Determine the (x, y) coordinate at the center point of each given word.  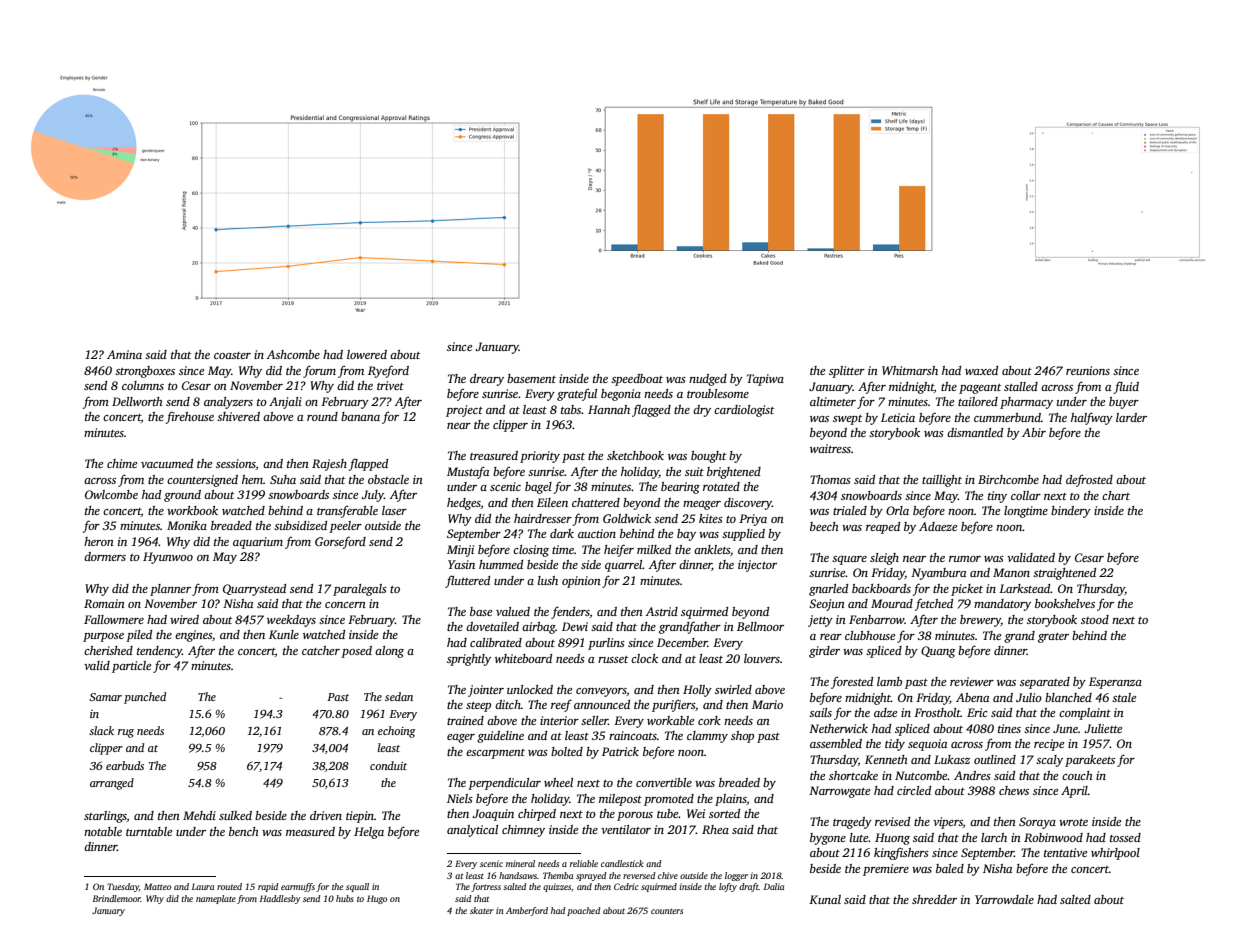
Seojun (827, 605)
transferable (347, 512)
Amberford (527, 911)
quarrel (624, 566)
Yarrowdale (1004, 899)
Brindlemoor (117, 898)
